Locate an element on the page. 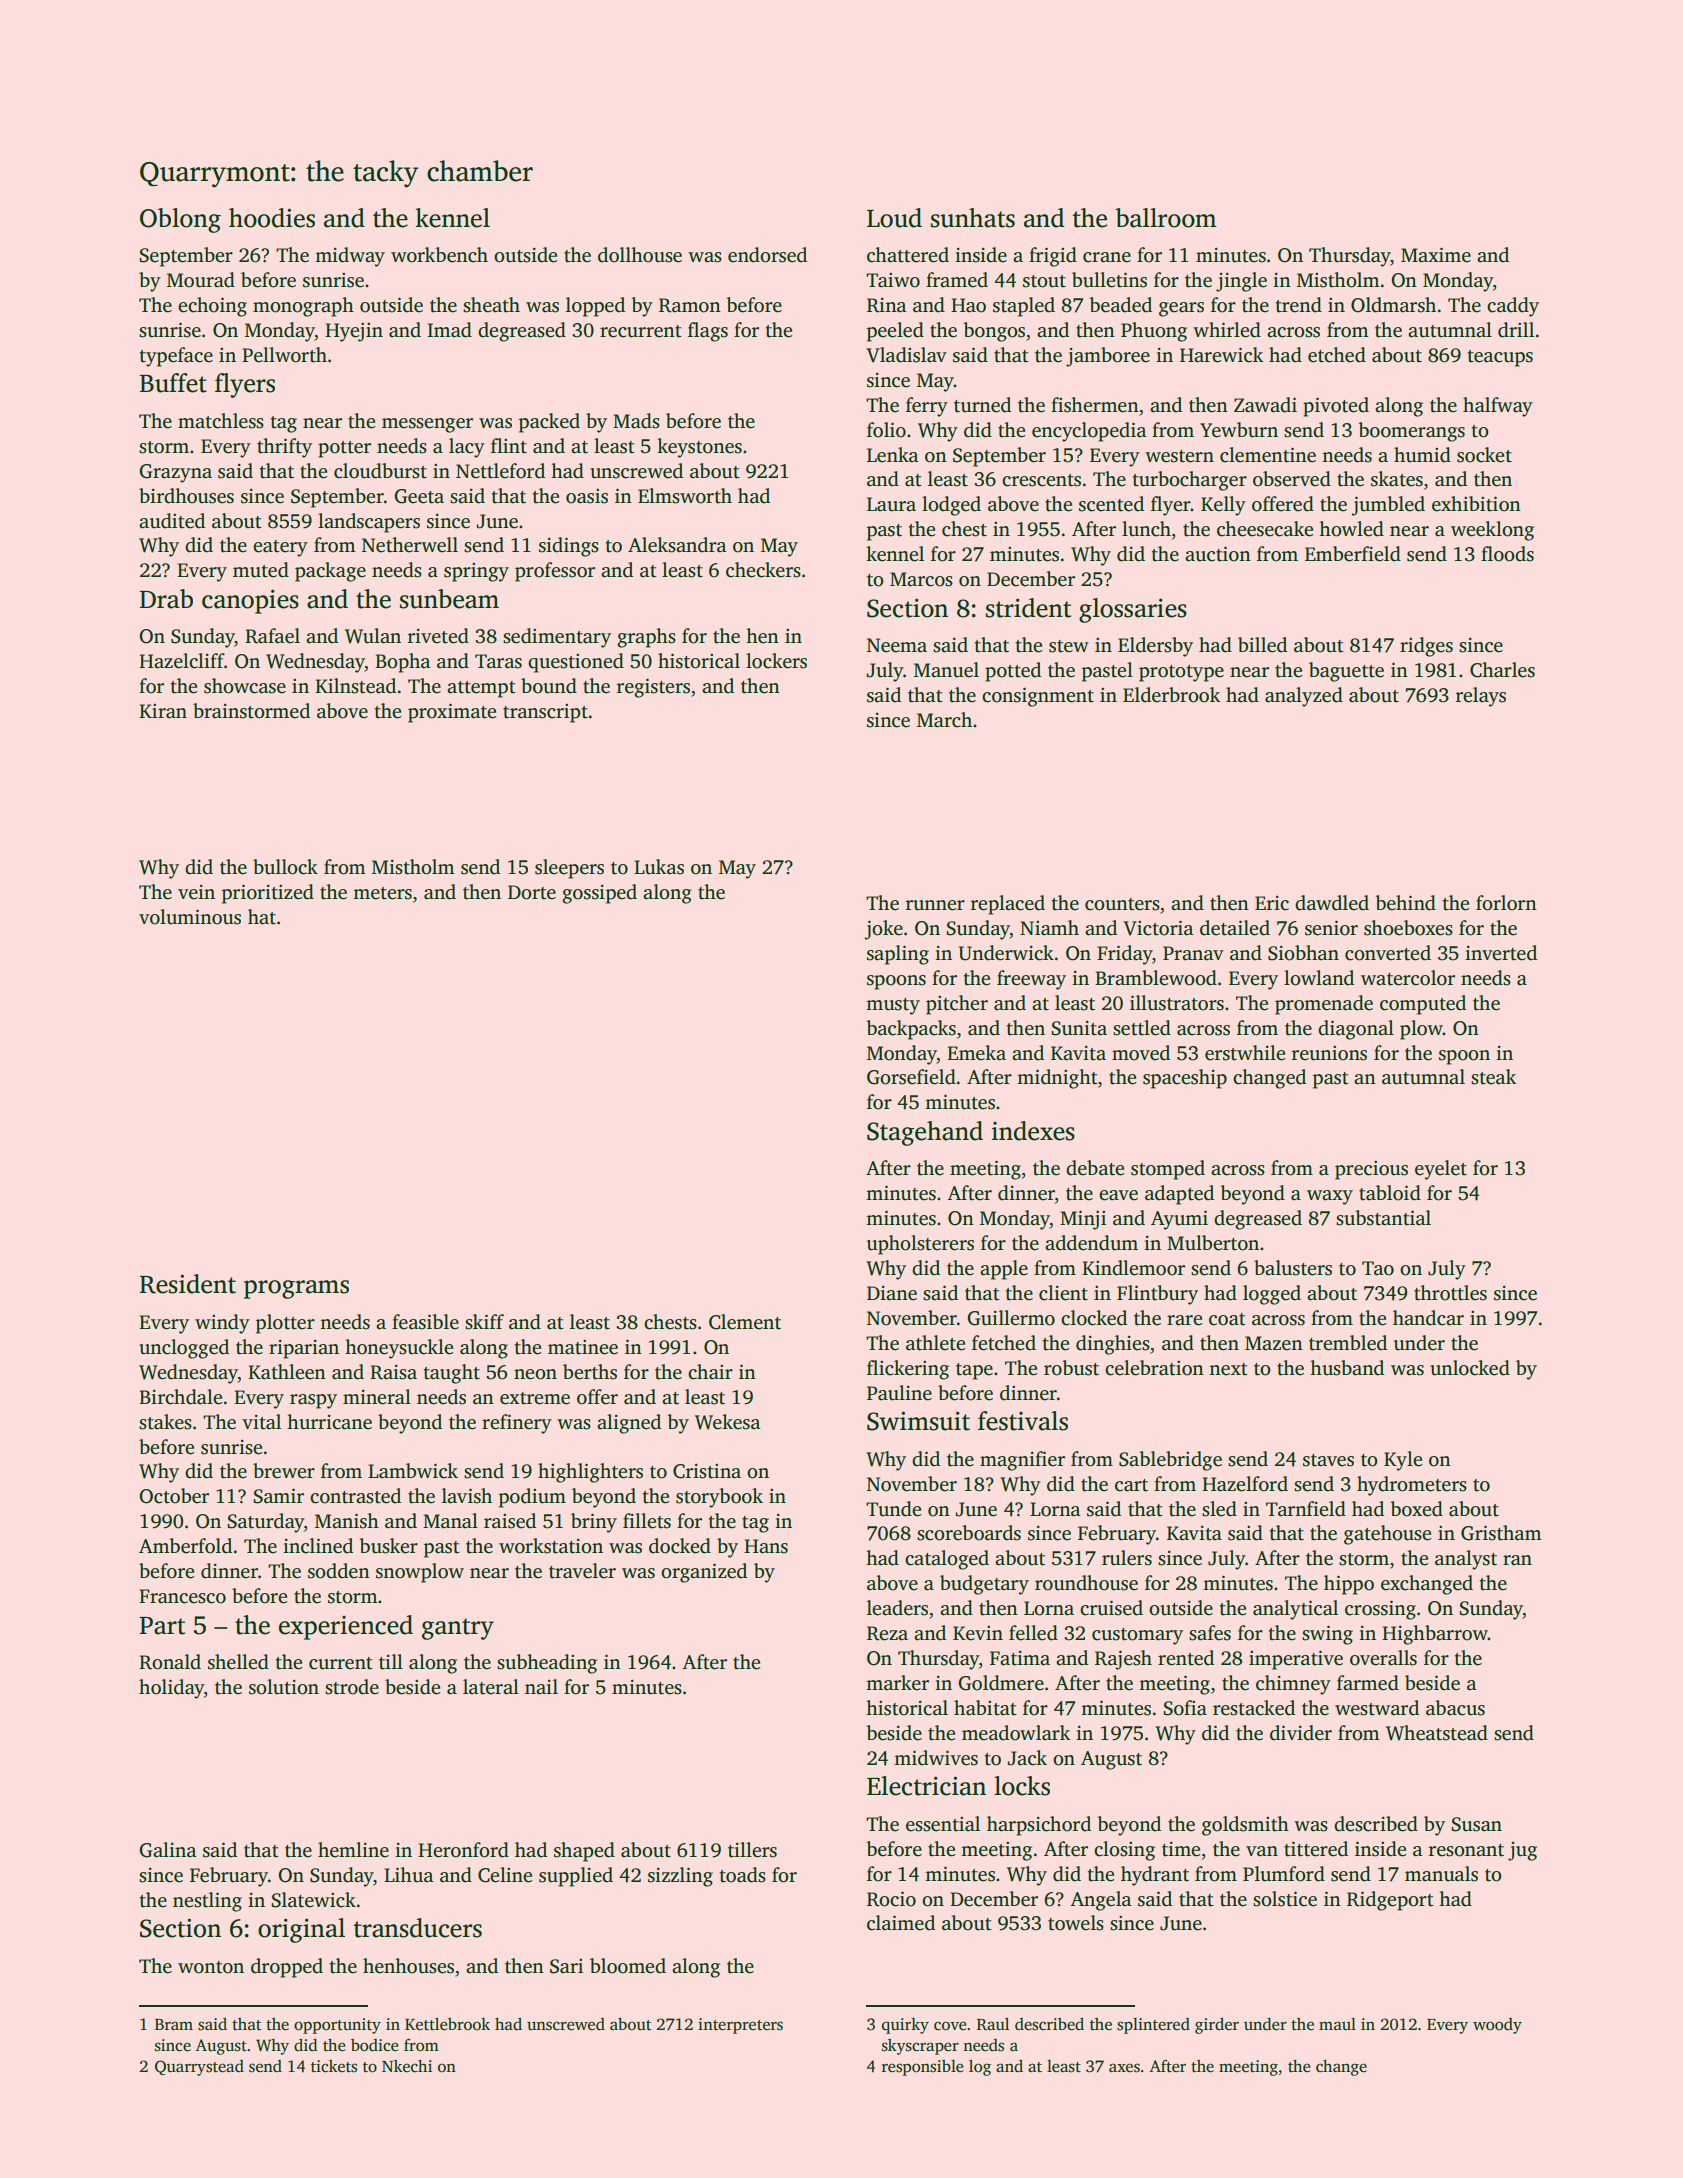 The width and height of the image is (1683, 2178). Wulan is located at coordinates (373, 636).
